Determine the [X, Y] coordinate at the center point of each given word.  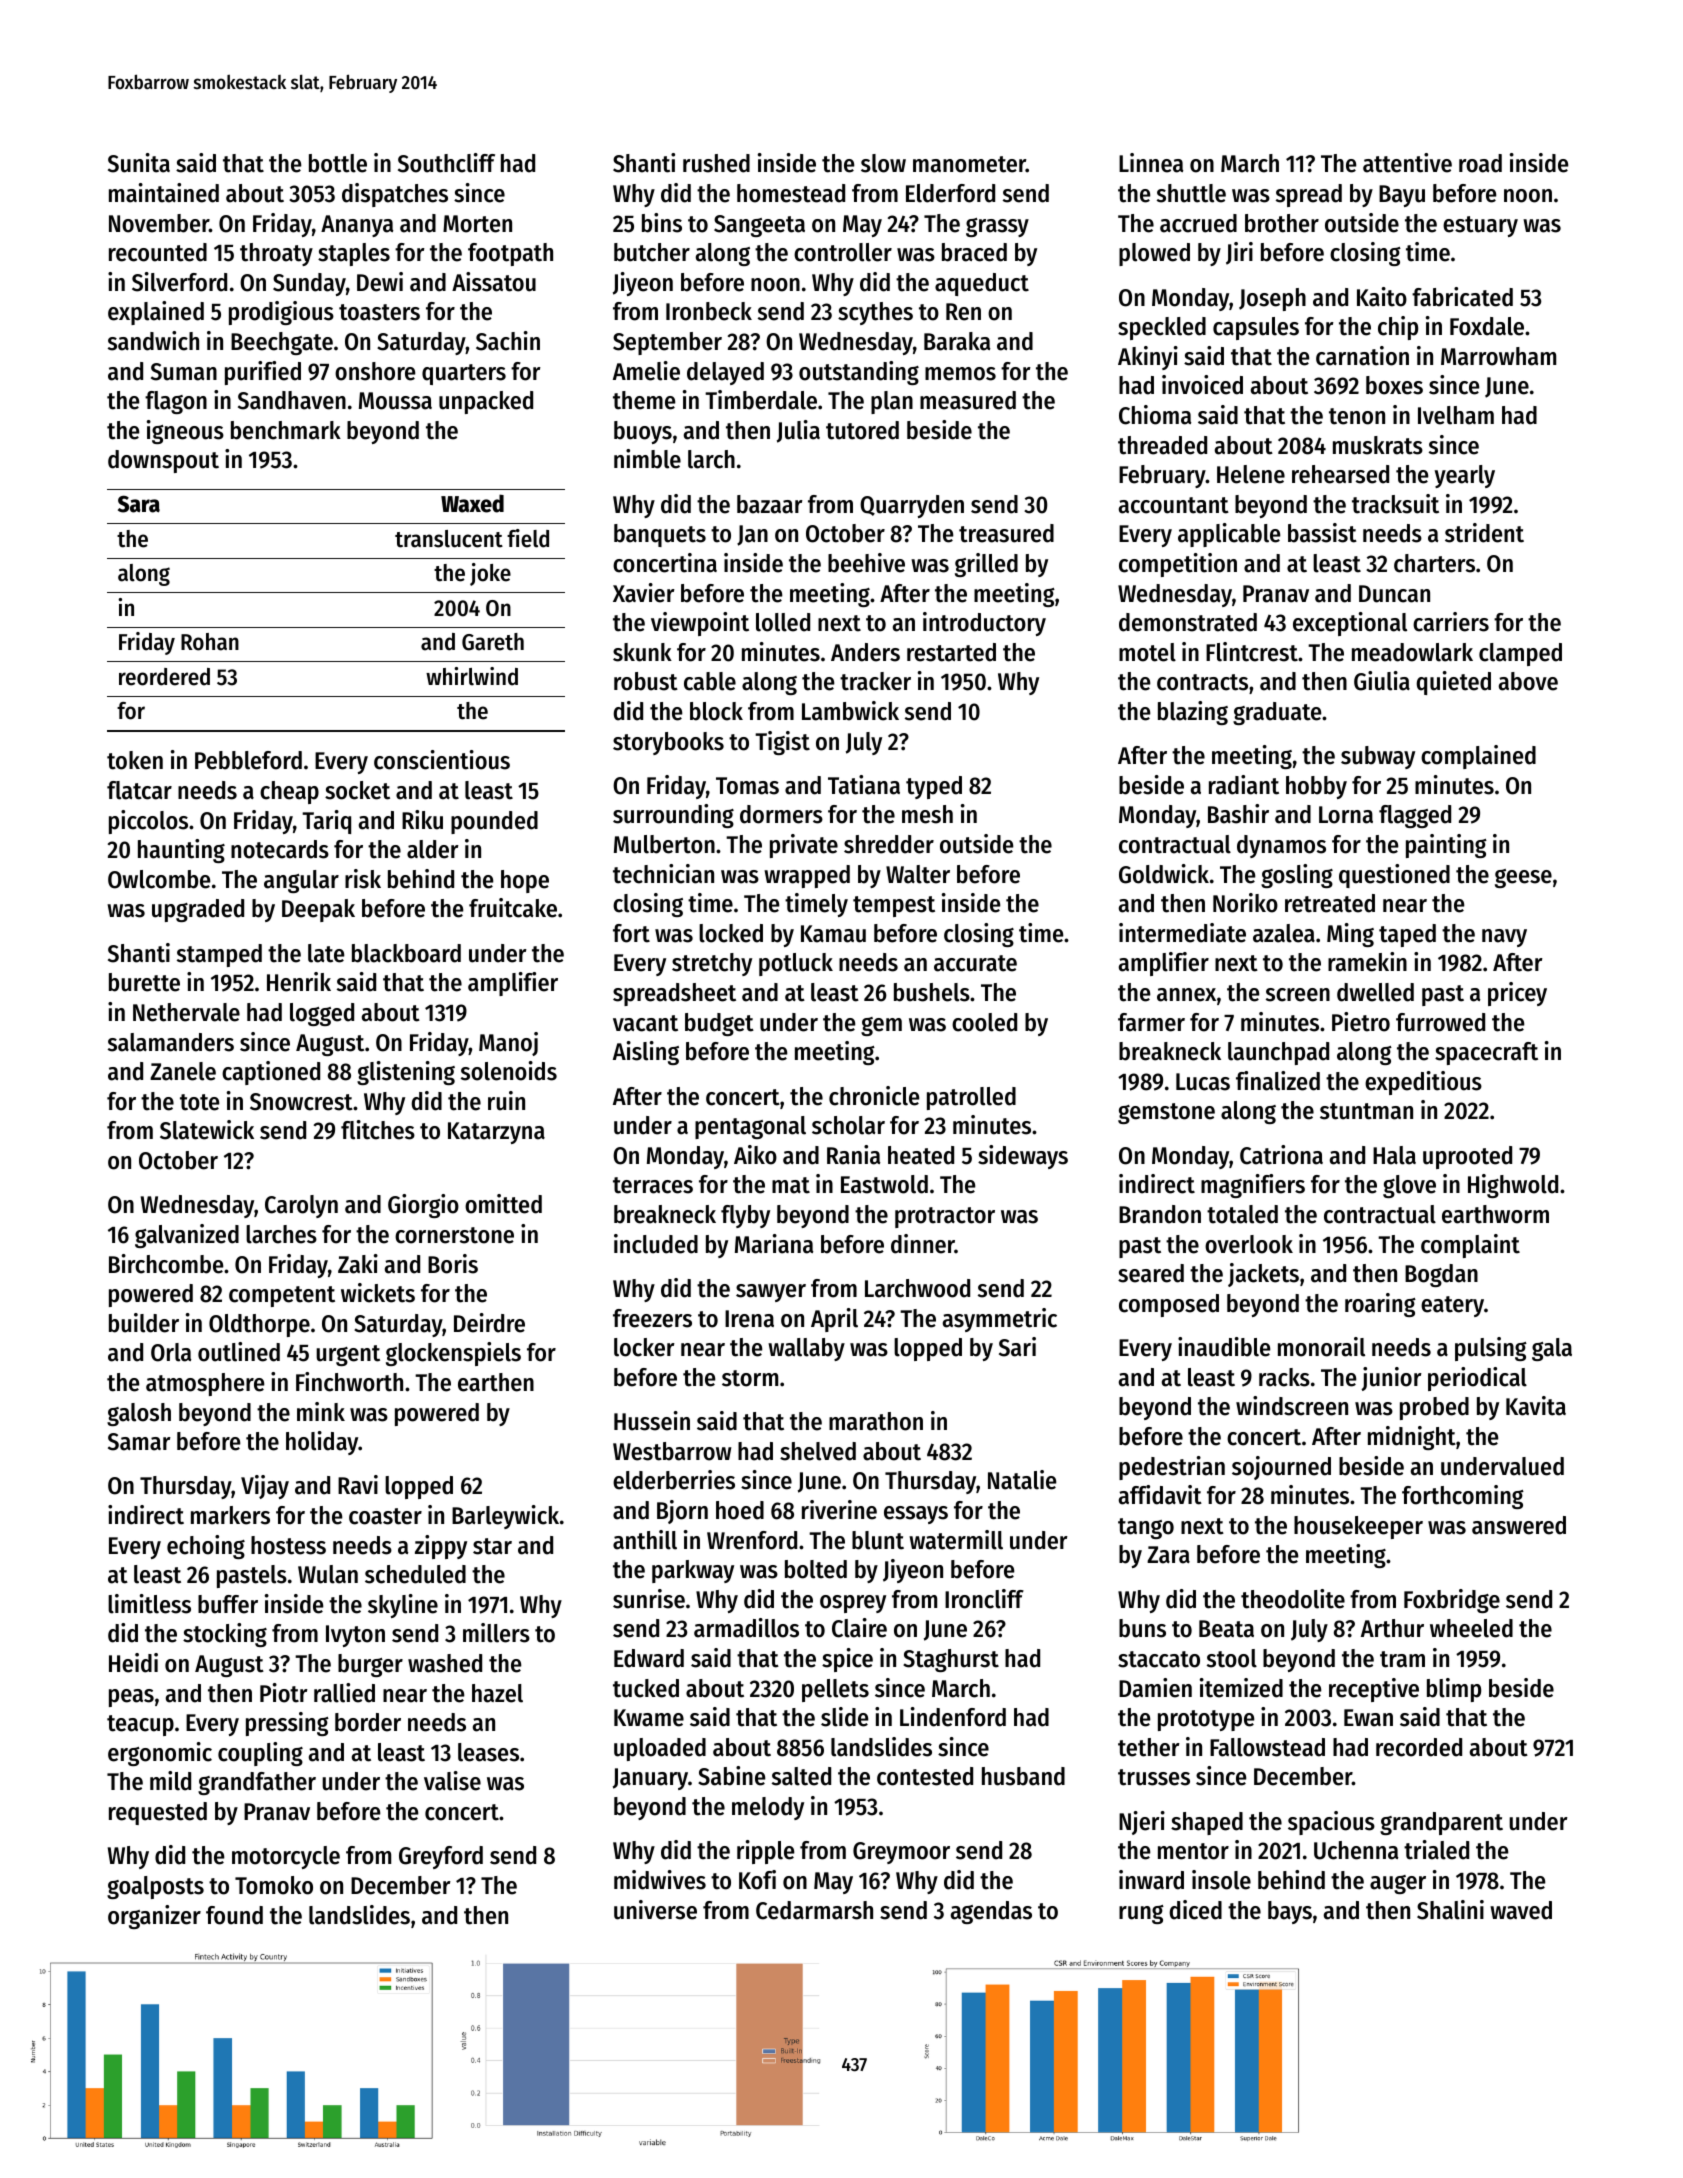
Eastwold [884, 1184]
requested [158, 1813]
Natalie [1022, 1480]
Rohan [210, 642]
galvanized [187, 1236]
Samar [139, 1442]
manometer [969, 164]
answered [1519, 1525]
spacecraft [1486, 1053]
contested [925, 1776]
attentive [1407, 163]
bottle [338, 163]
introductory [984, 624]
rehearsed [1340, 474]
